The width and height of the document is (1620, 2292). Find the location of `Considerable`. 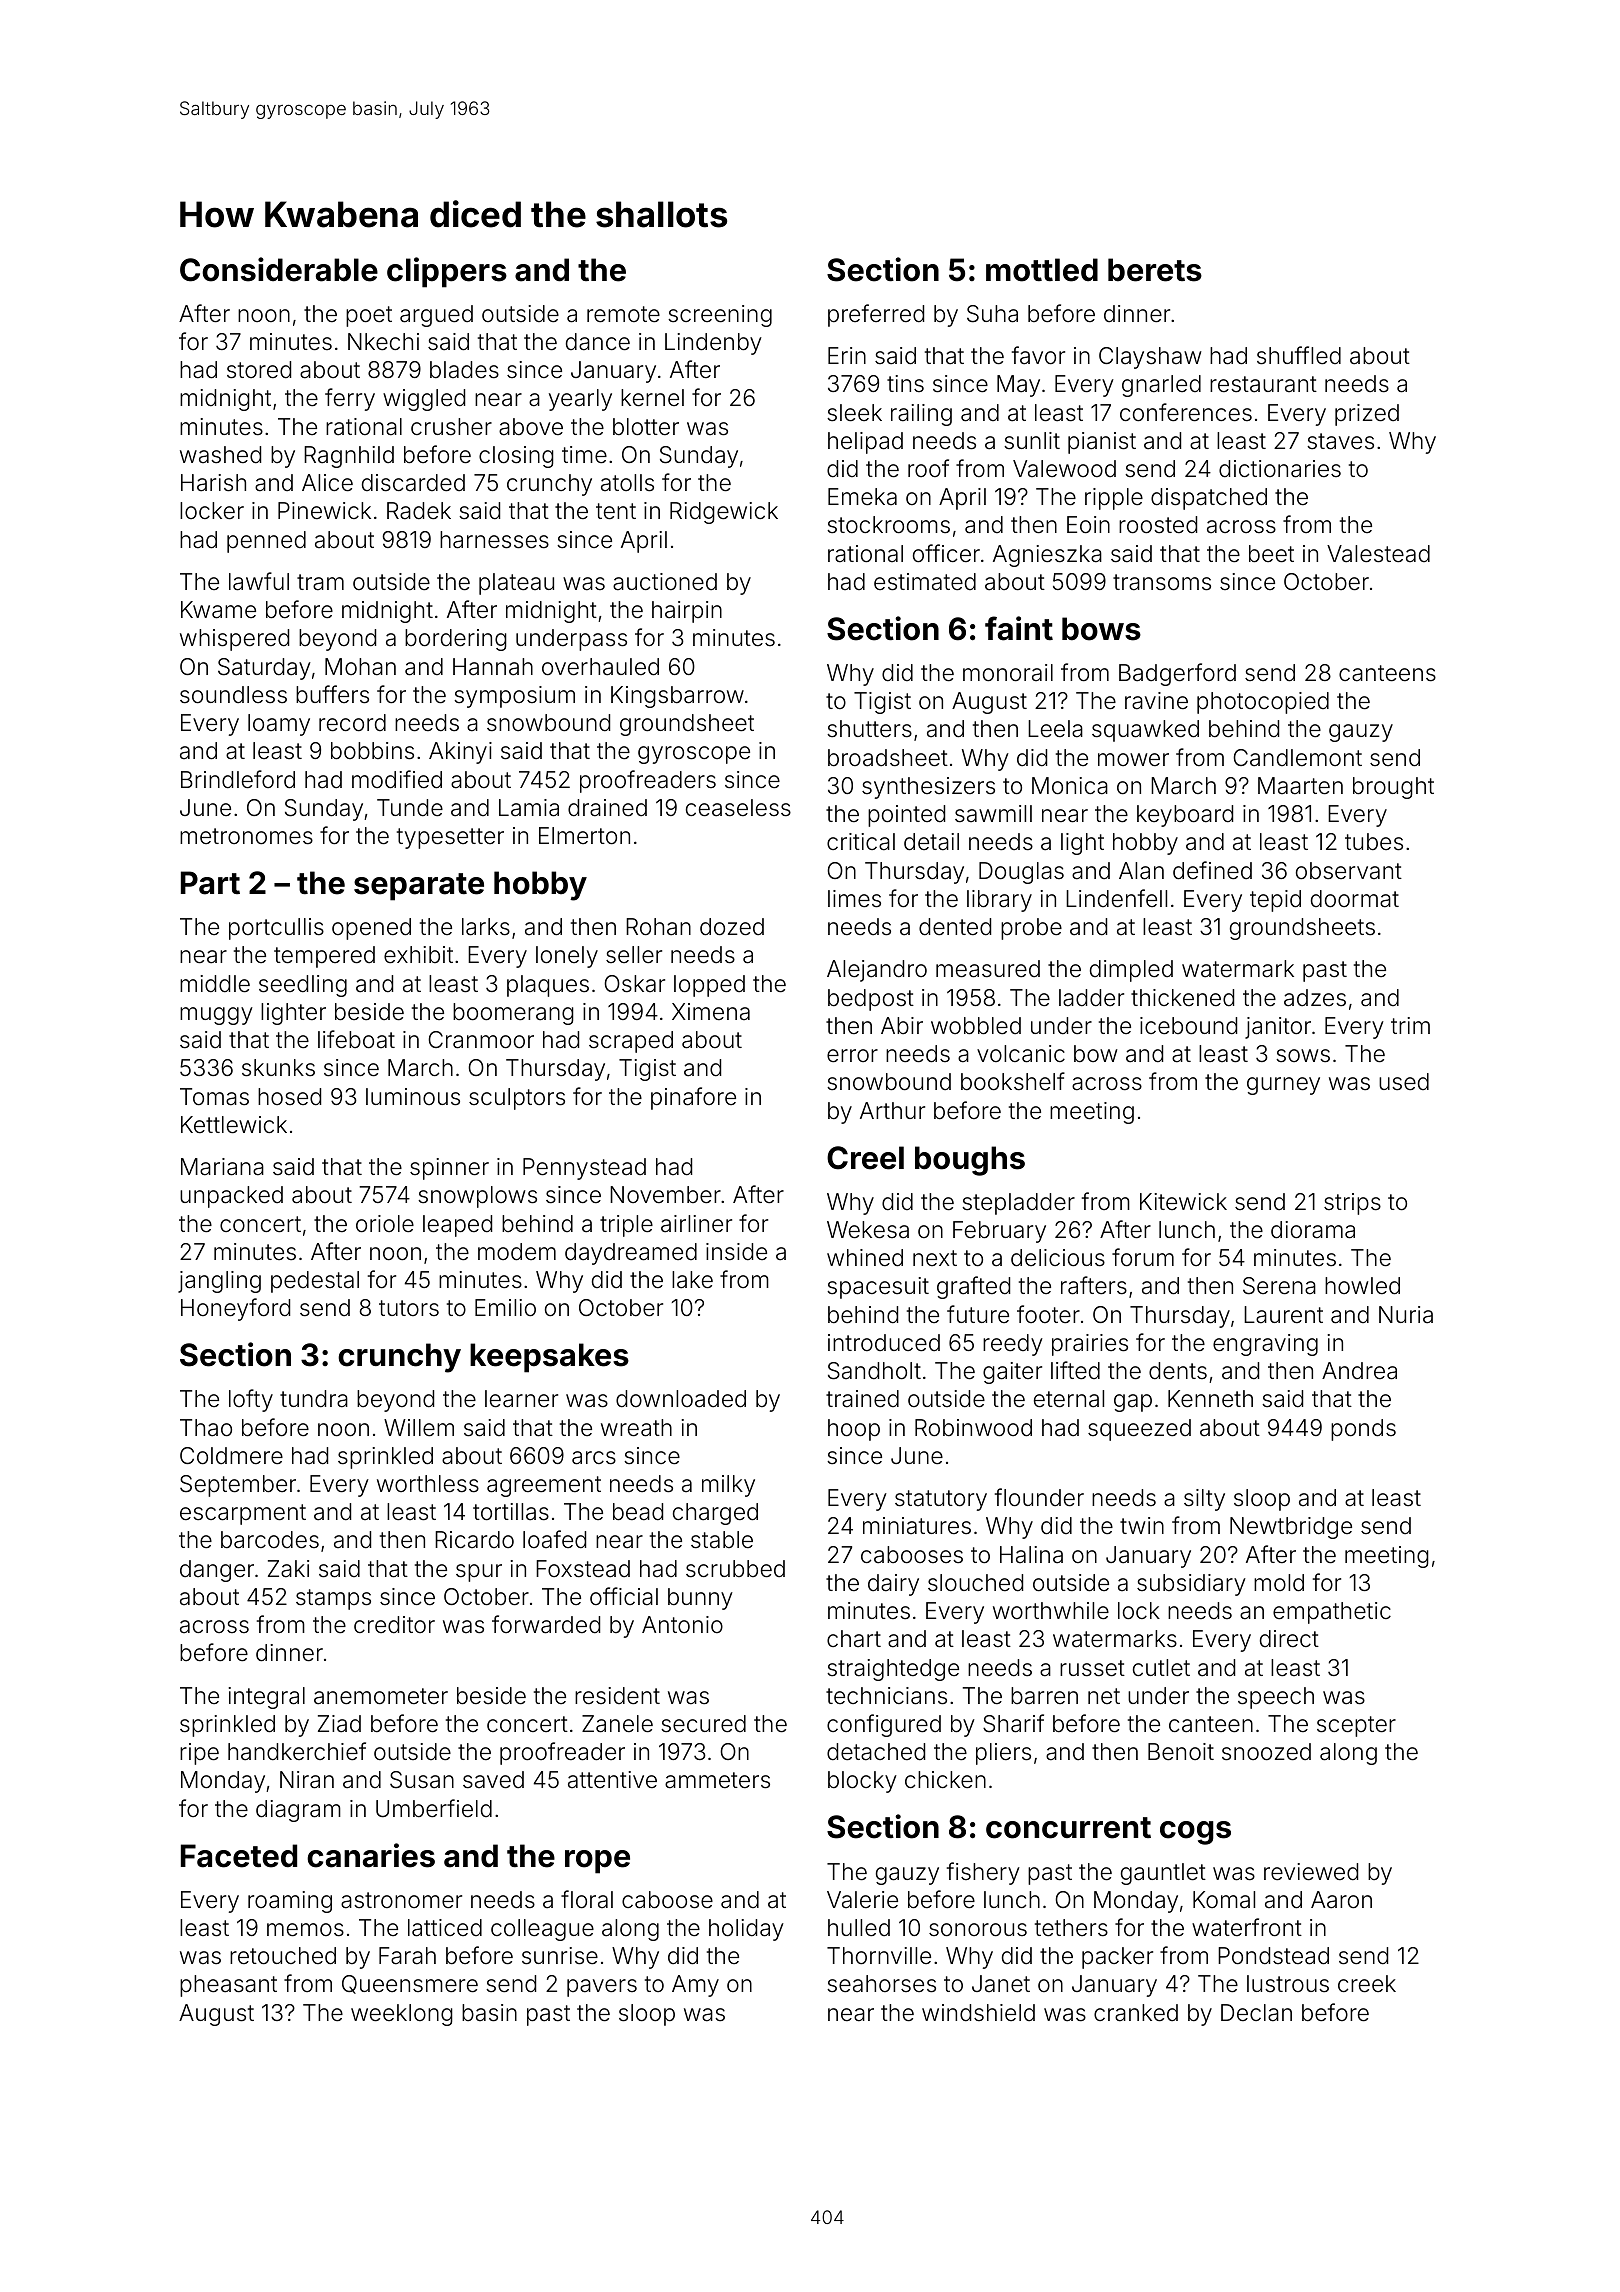

Considerable is located at coordinates (279, 269).
